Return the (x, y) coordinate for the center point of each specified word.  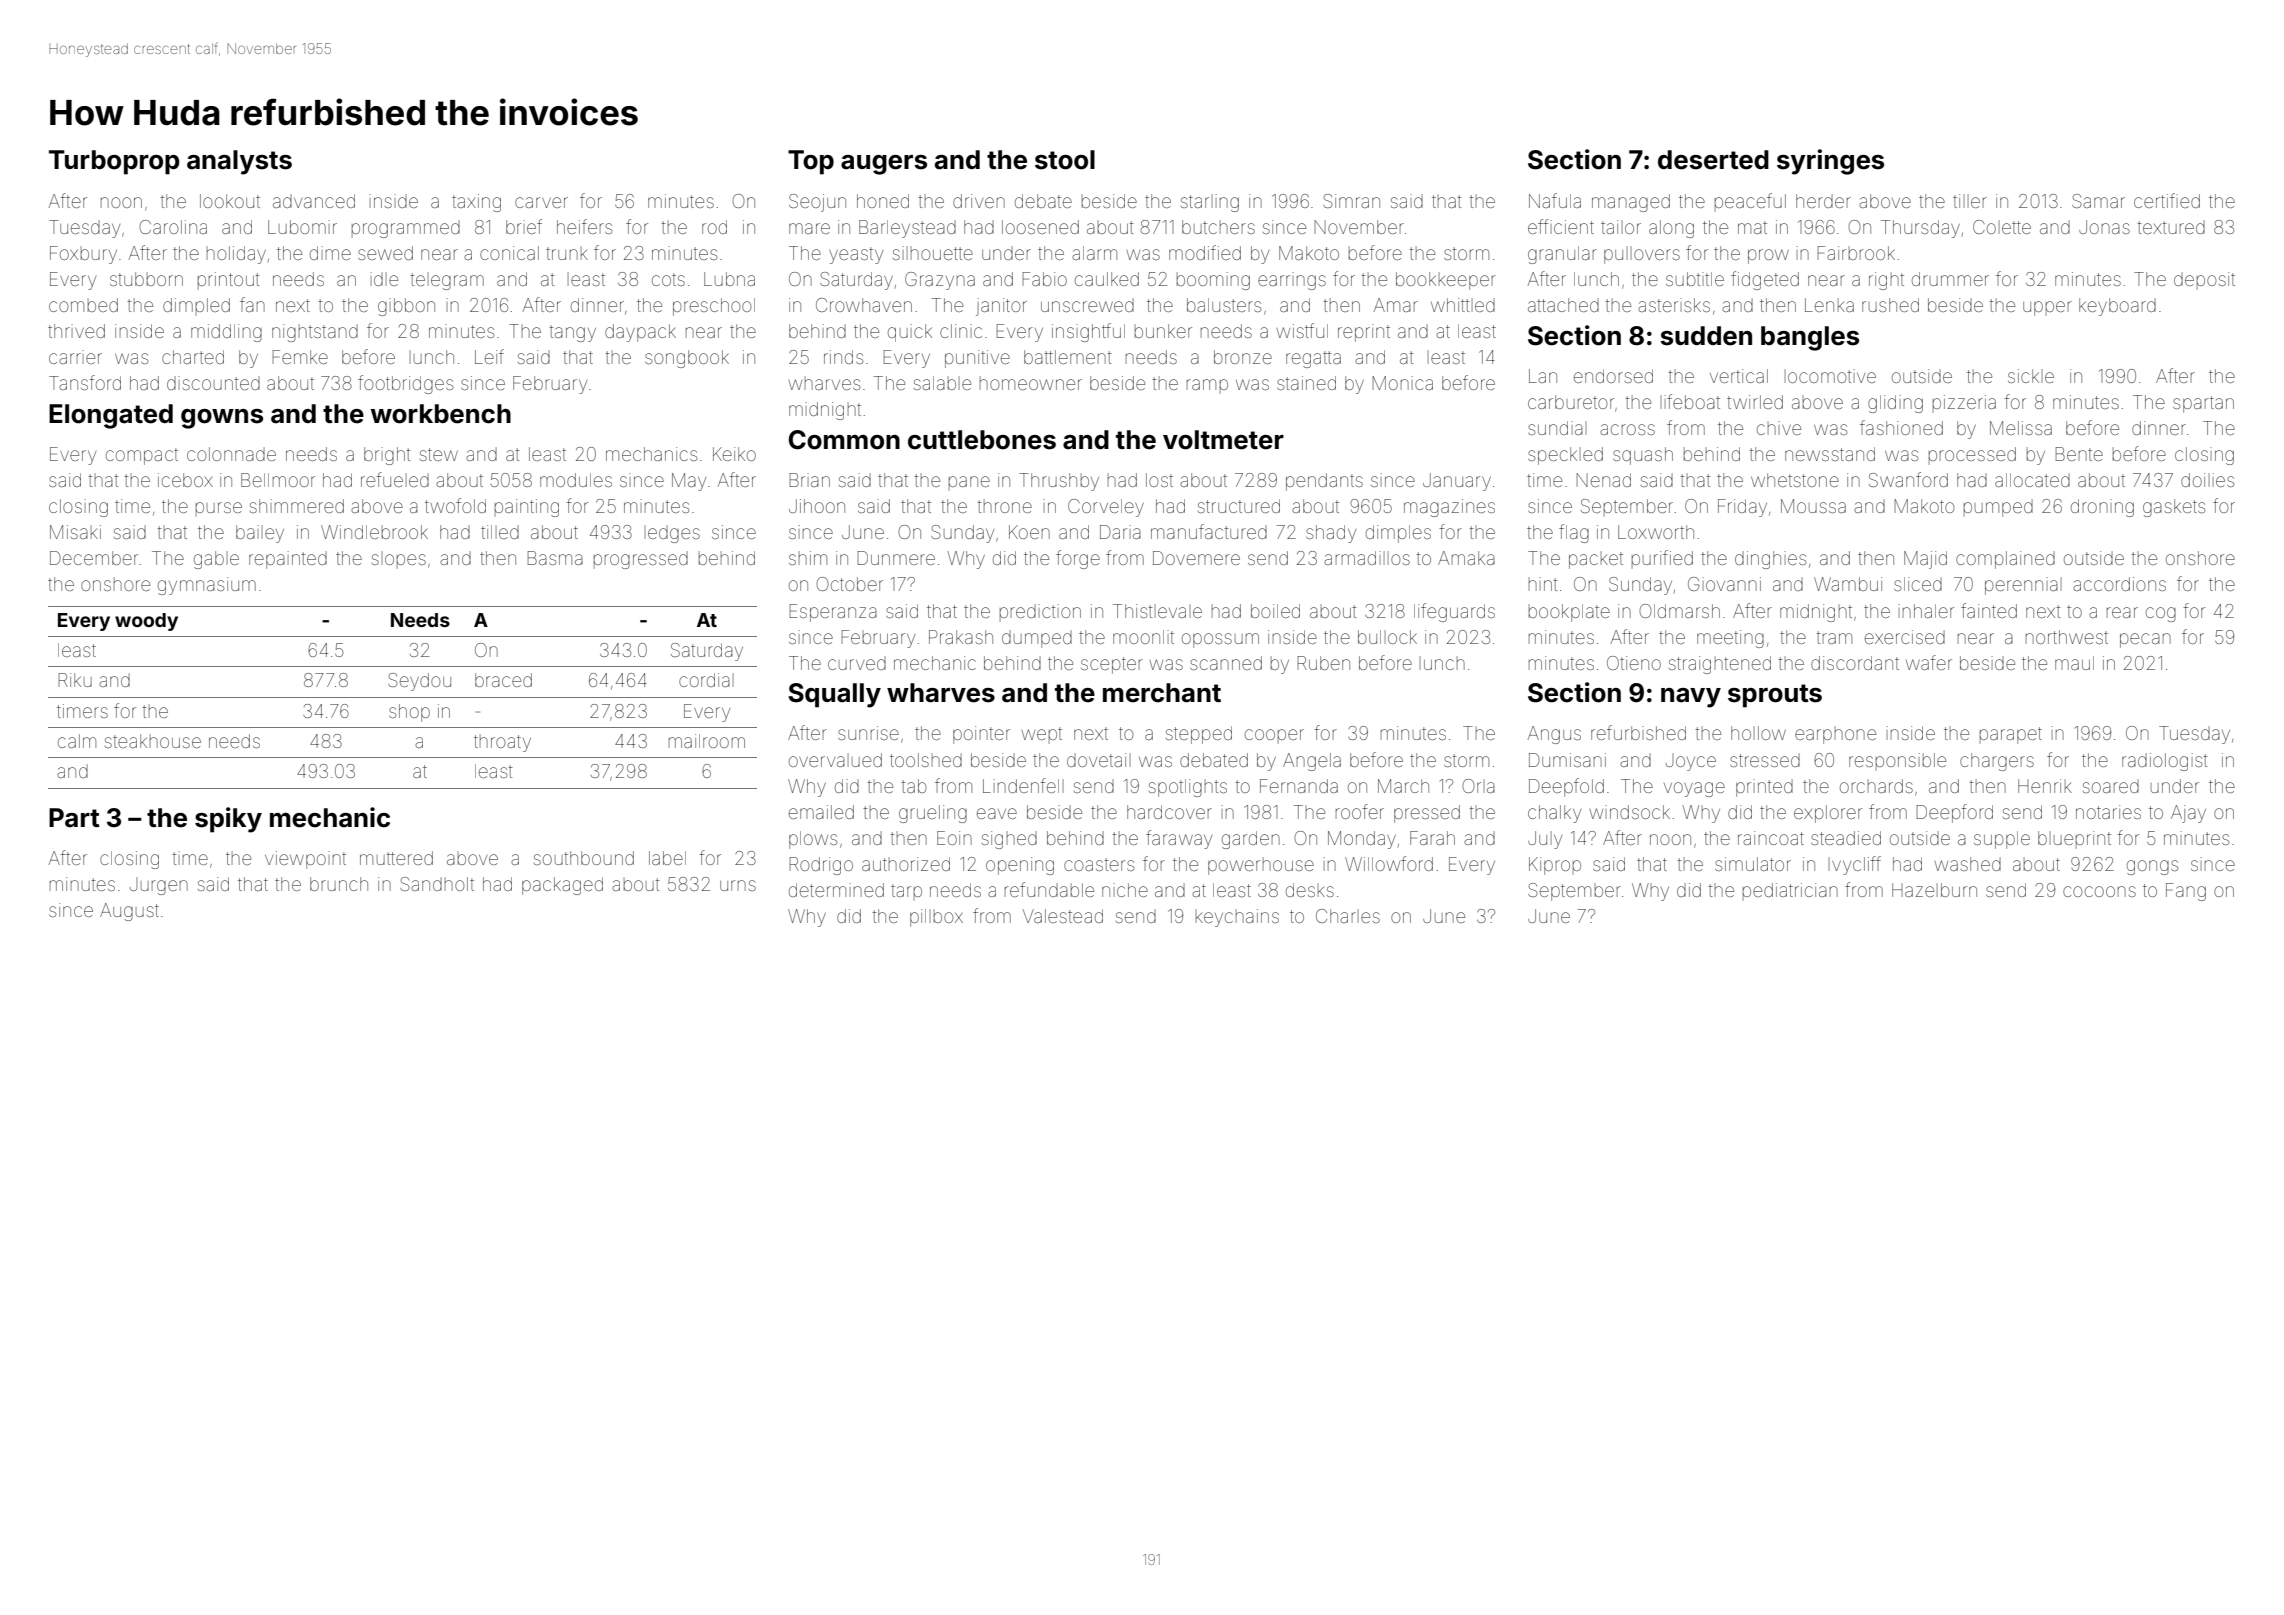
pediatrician (1790, 891)
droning (2102, 508)
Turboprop (114, 162)
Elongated (111, 416)
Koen (1029, 532)
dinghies (1770, 560)
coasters (1099, 864)
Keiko (734, 454)
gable (216, 560)
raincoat (1771, 838)
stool (1065, 160)
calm (77, 741)
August (129, 912)
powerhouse (1261, 866)
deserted (1713, 160)
